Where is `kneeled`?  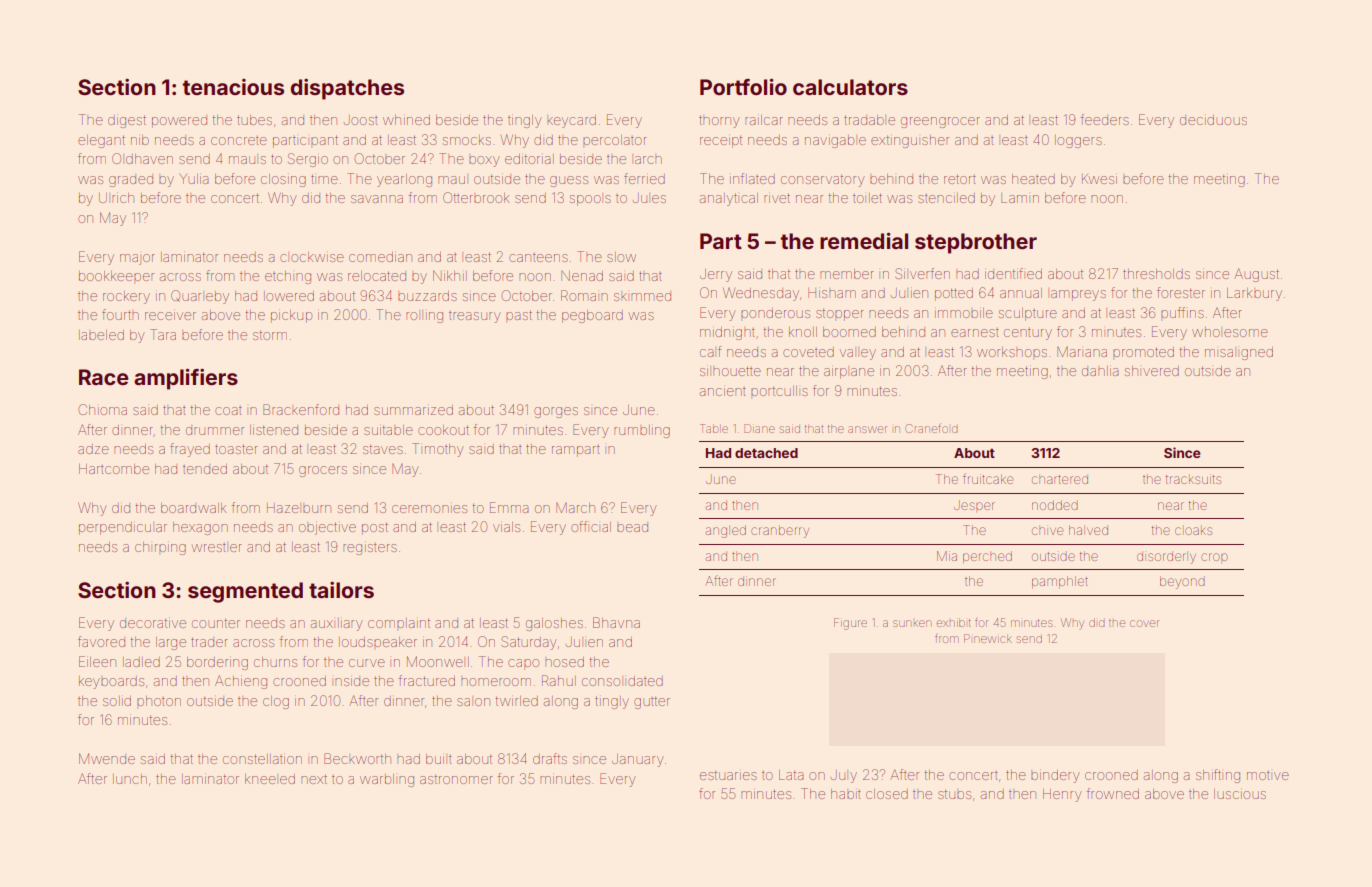 kneeled is located at coordinates (270, 779).
